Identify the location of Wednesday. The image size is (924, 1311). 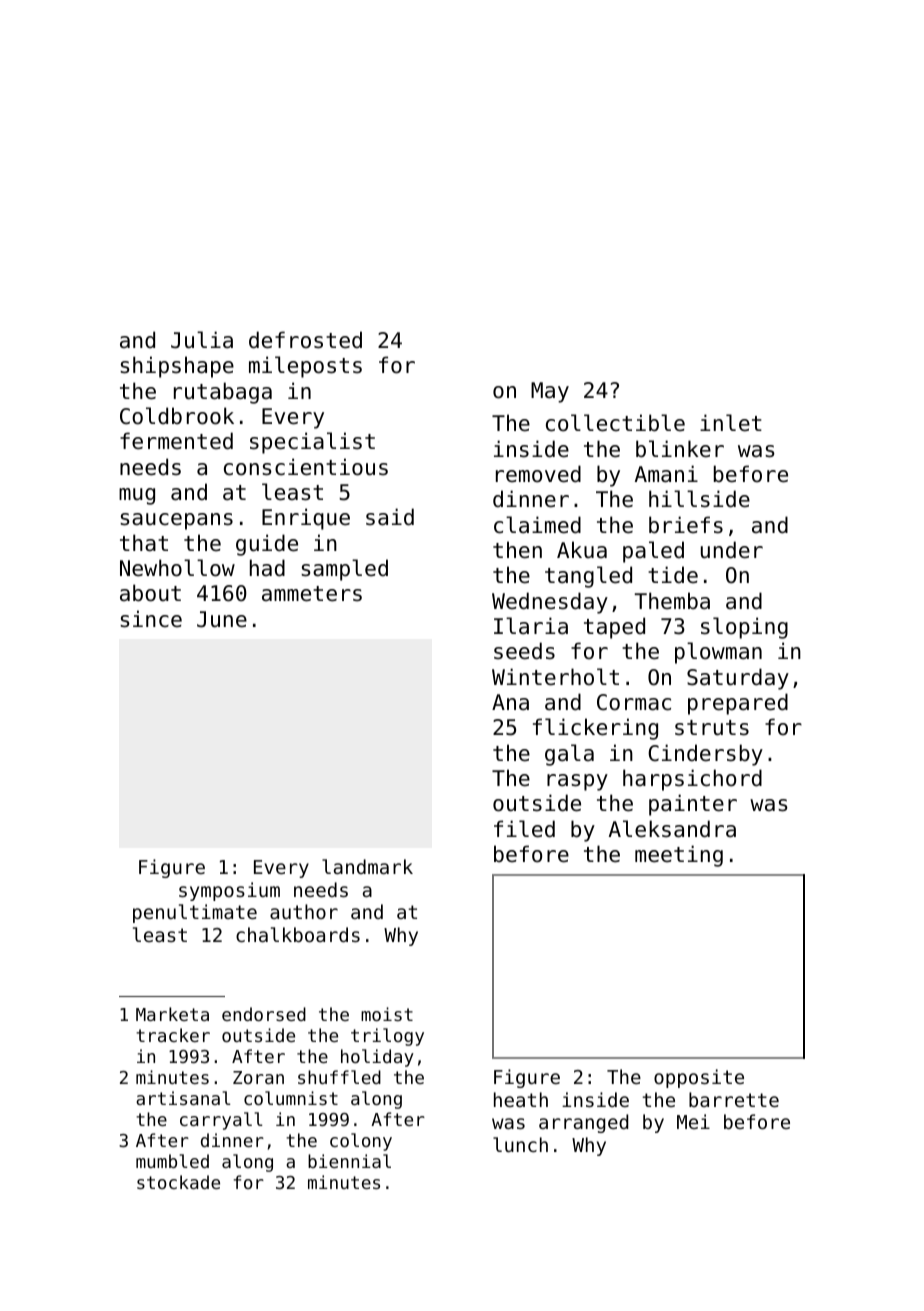
(550, 603).
